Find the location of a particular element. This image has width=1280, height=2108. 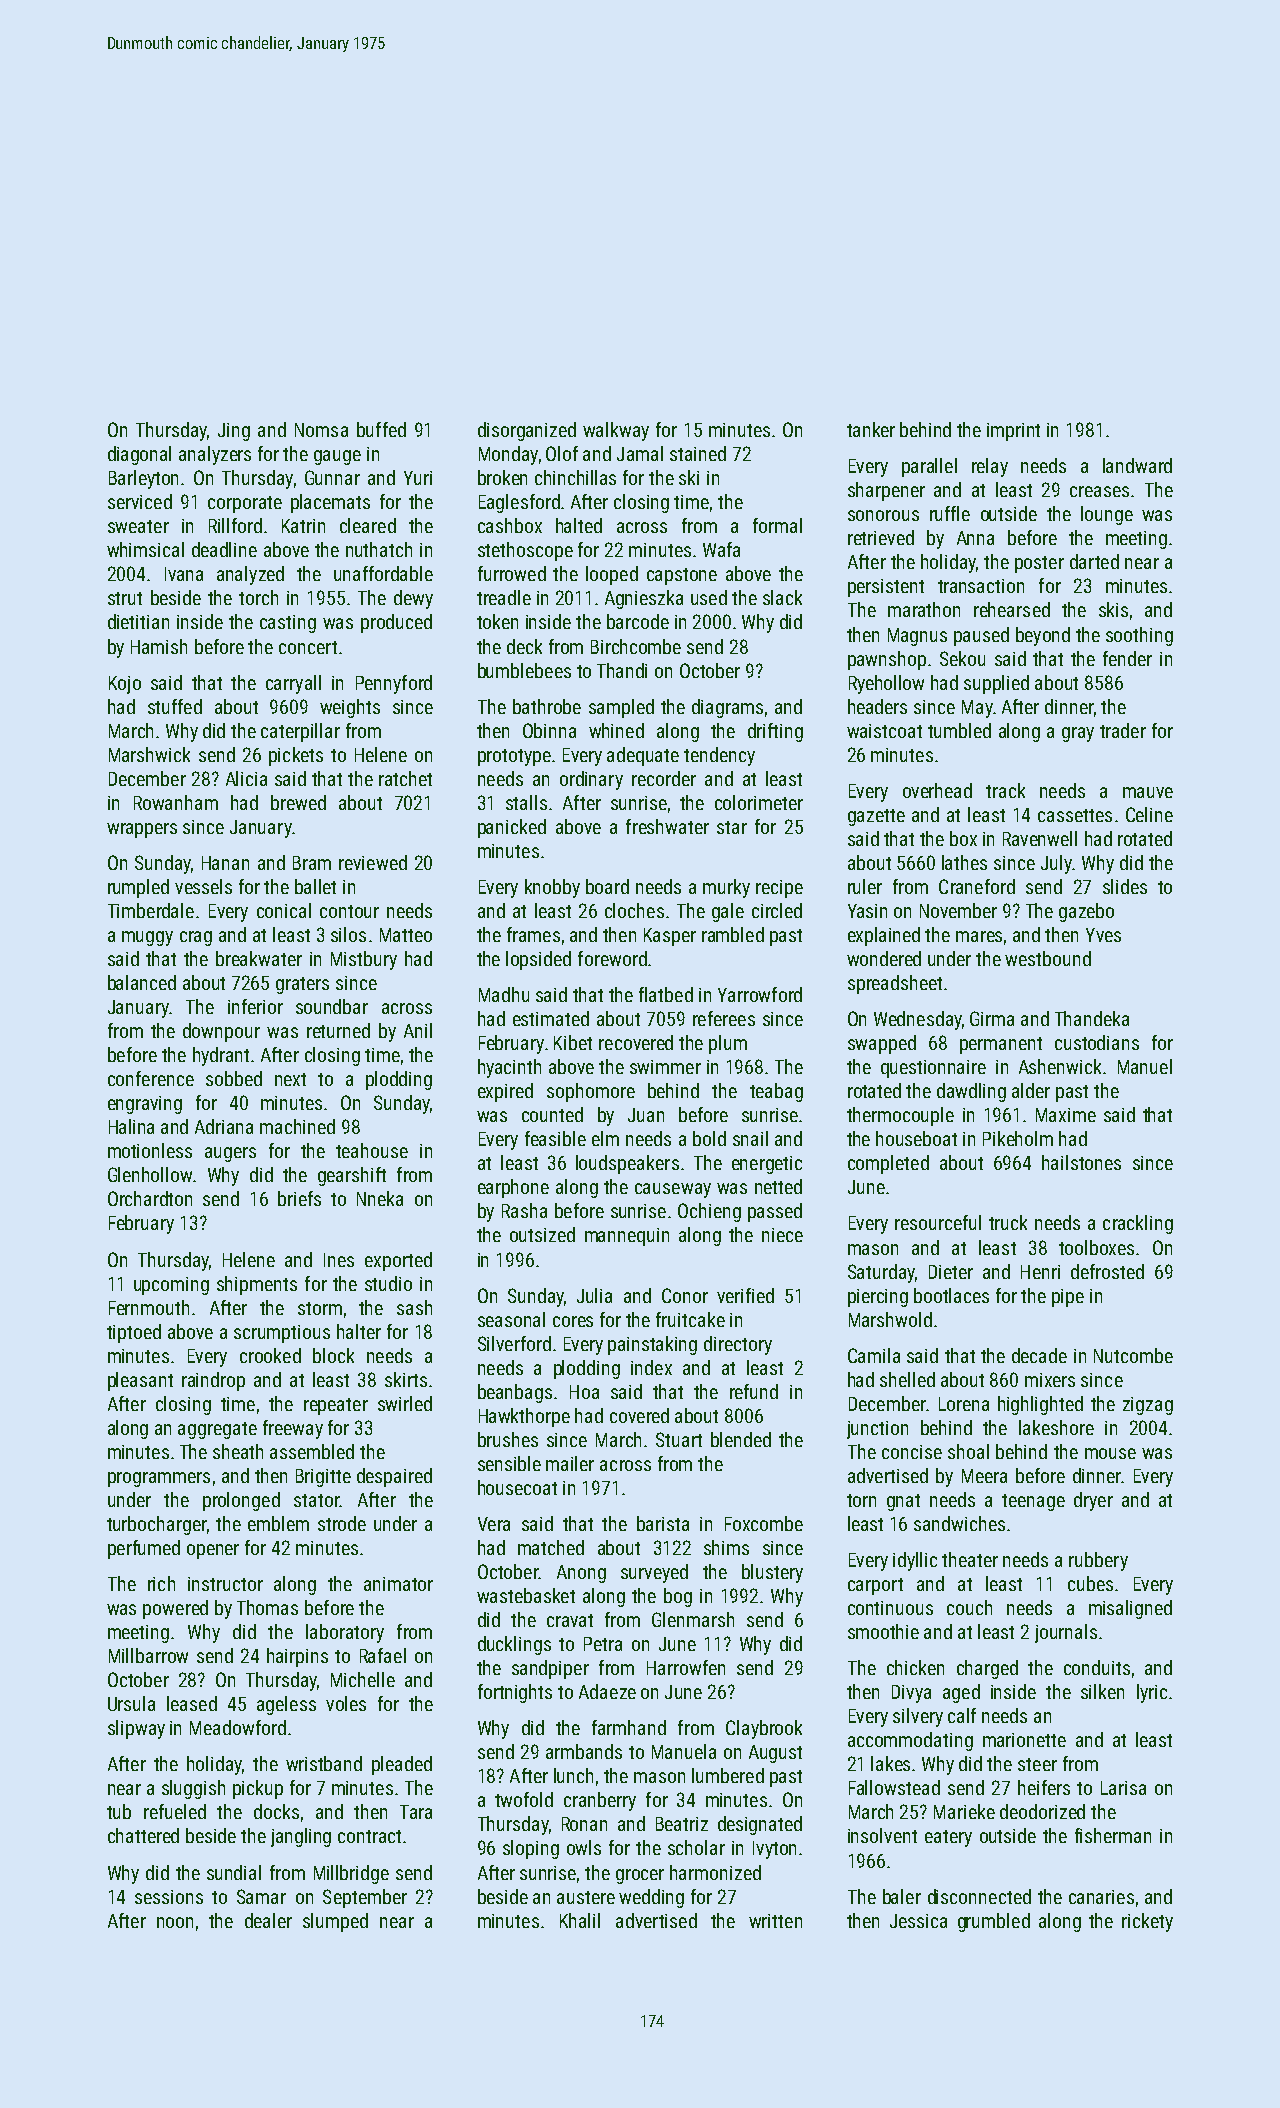

explained is located at coordinates (884, 936).
